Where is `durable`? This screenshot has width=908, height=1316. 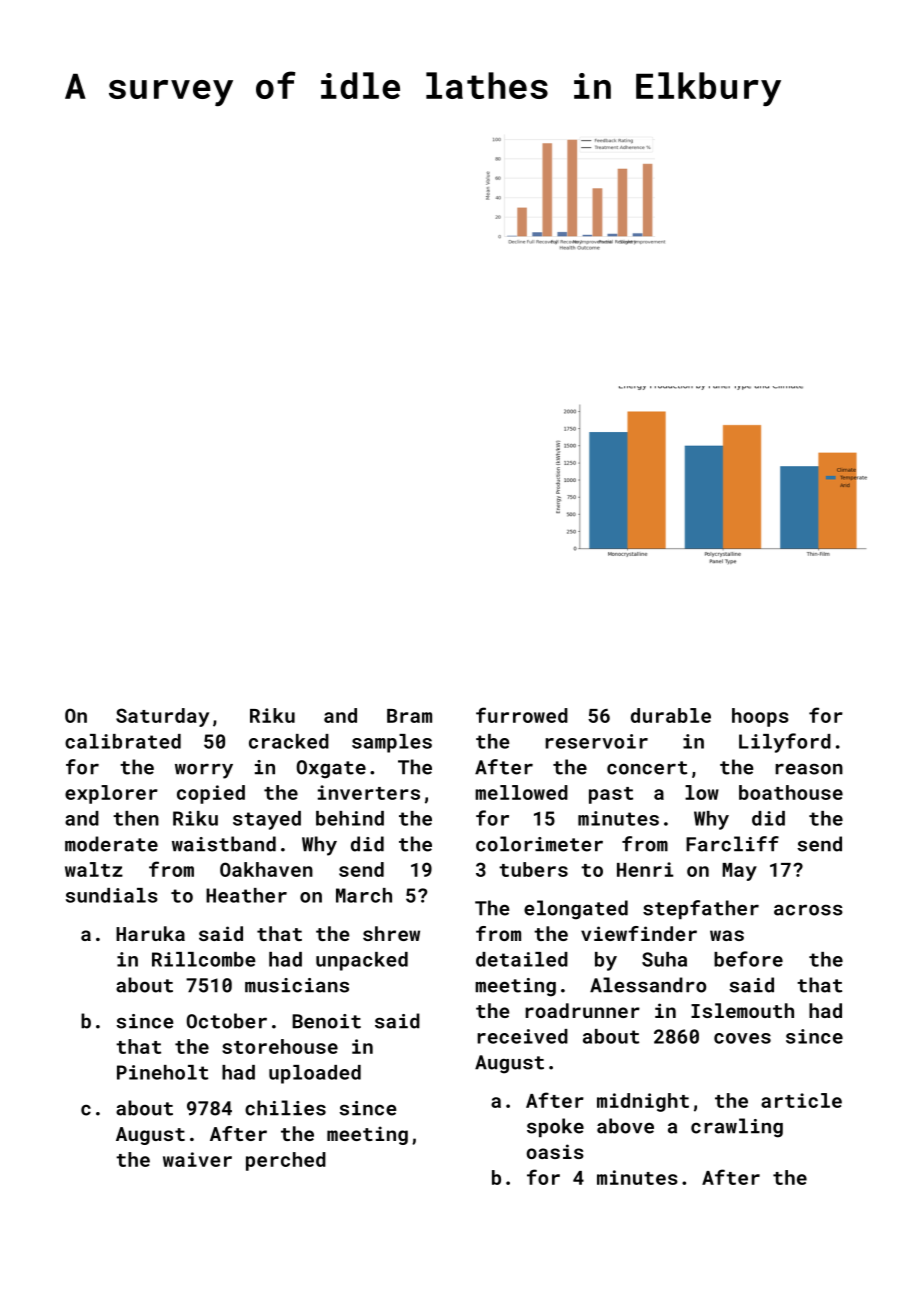
durable is located at coordinates (671, 715).
